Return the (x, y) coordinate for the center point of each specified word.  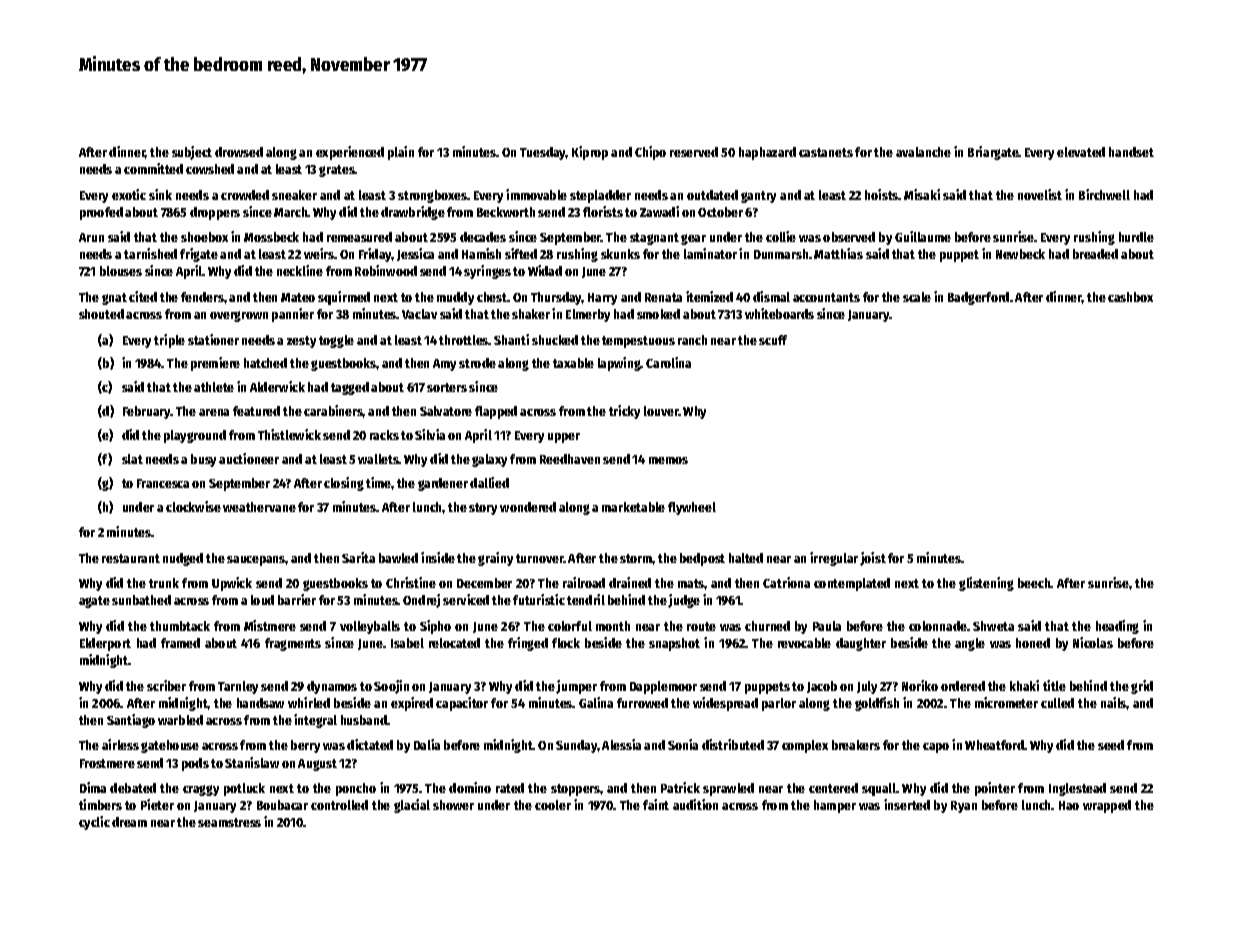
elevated (1081, 152)
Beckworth (506, 212)
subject (192, 153)
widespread (725, 704)
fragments (293, 644)
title (1054, 685)
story (483, 509)
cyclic (94, 823)
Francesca (163, 483)
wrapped (1107, 806)
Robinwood (386, 270)
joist (873, 559)
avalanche (923, 152)
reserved (694, 152)
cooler (553, 805)
